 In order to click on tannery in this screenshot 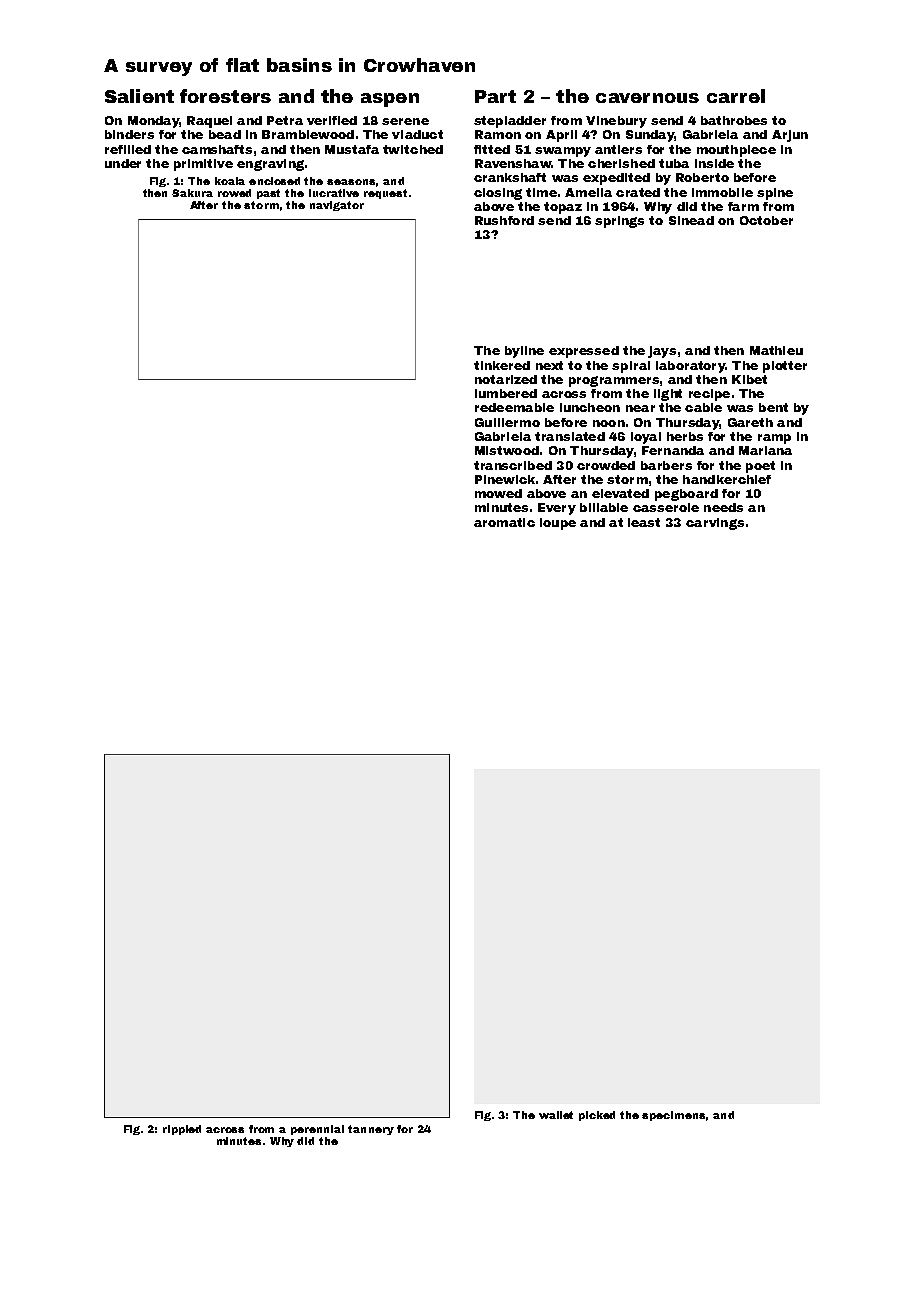, I will do `click(371, 1130)`.
